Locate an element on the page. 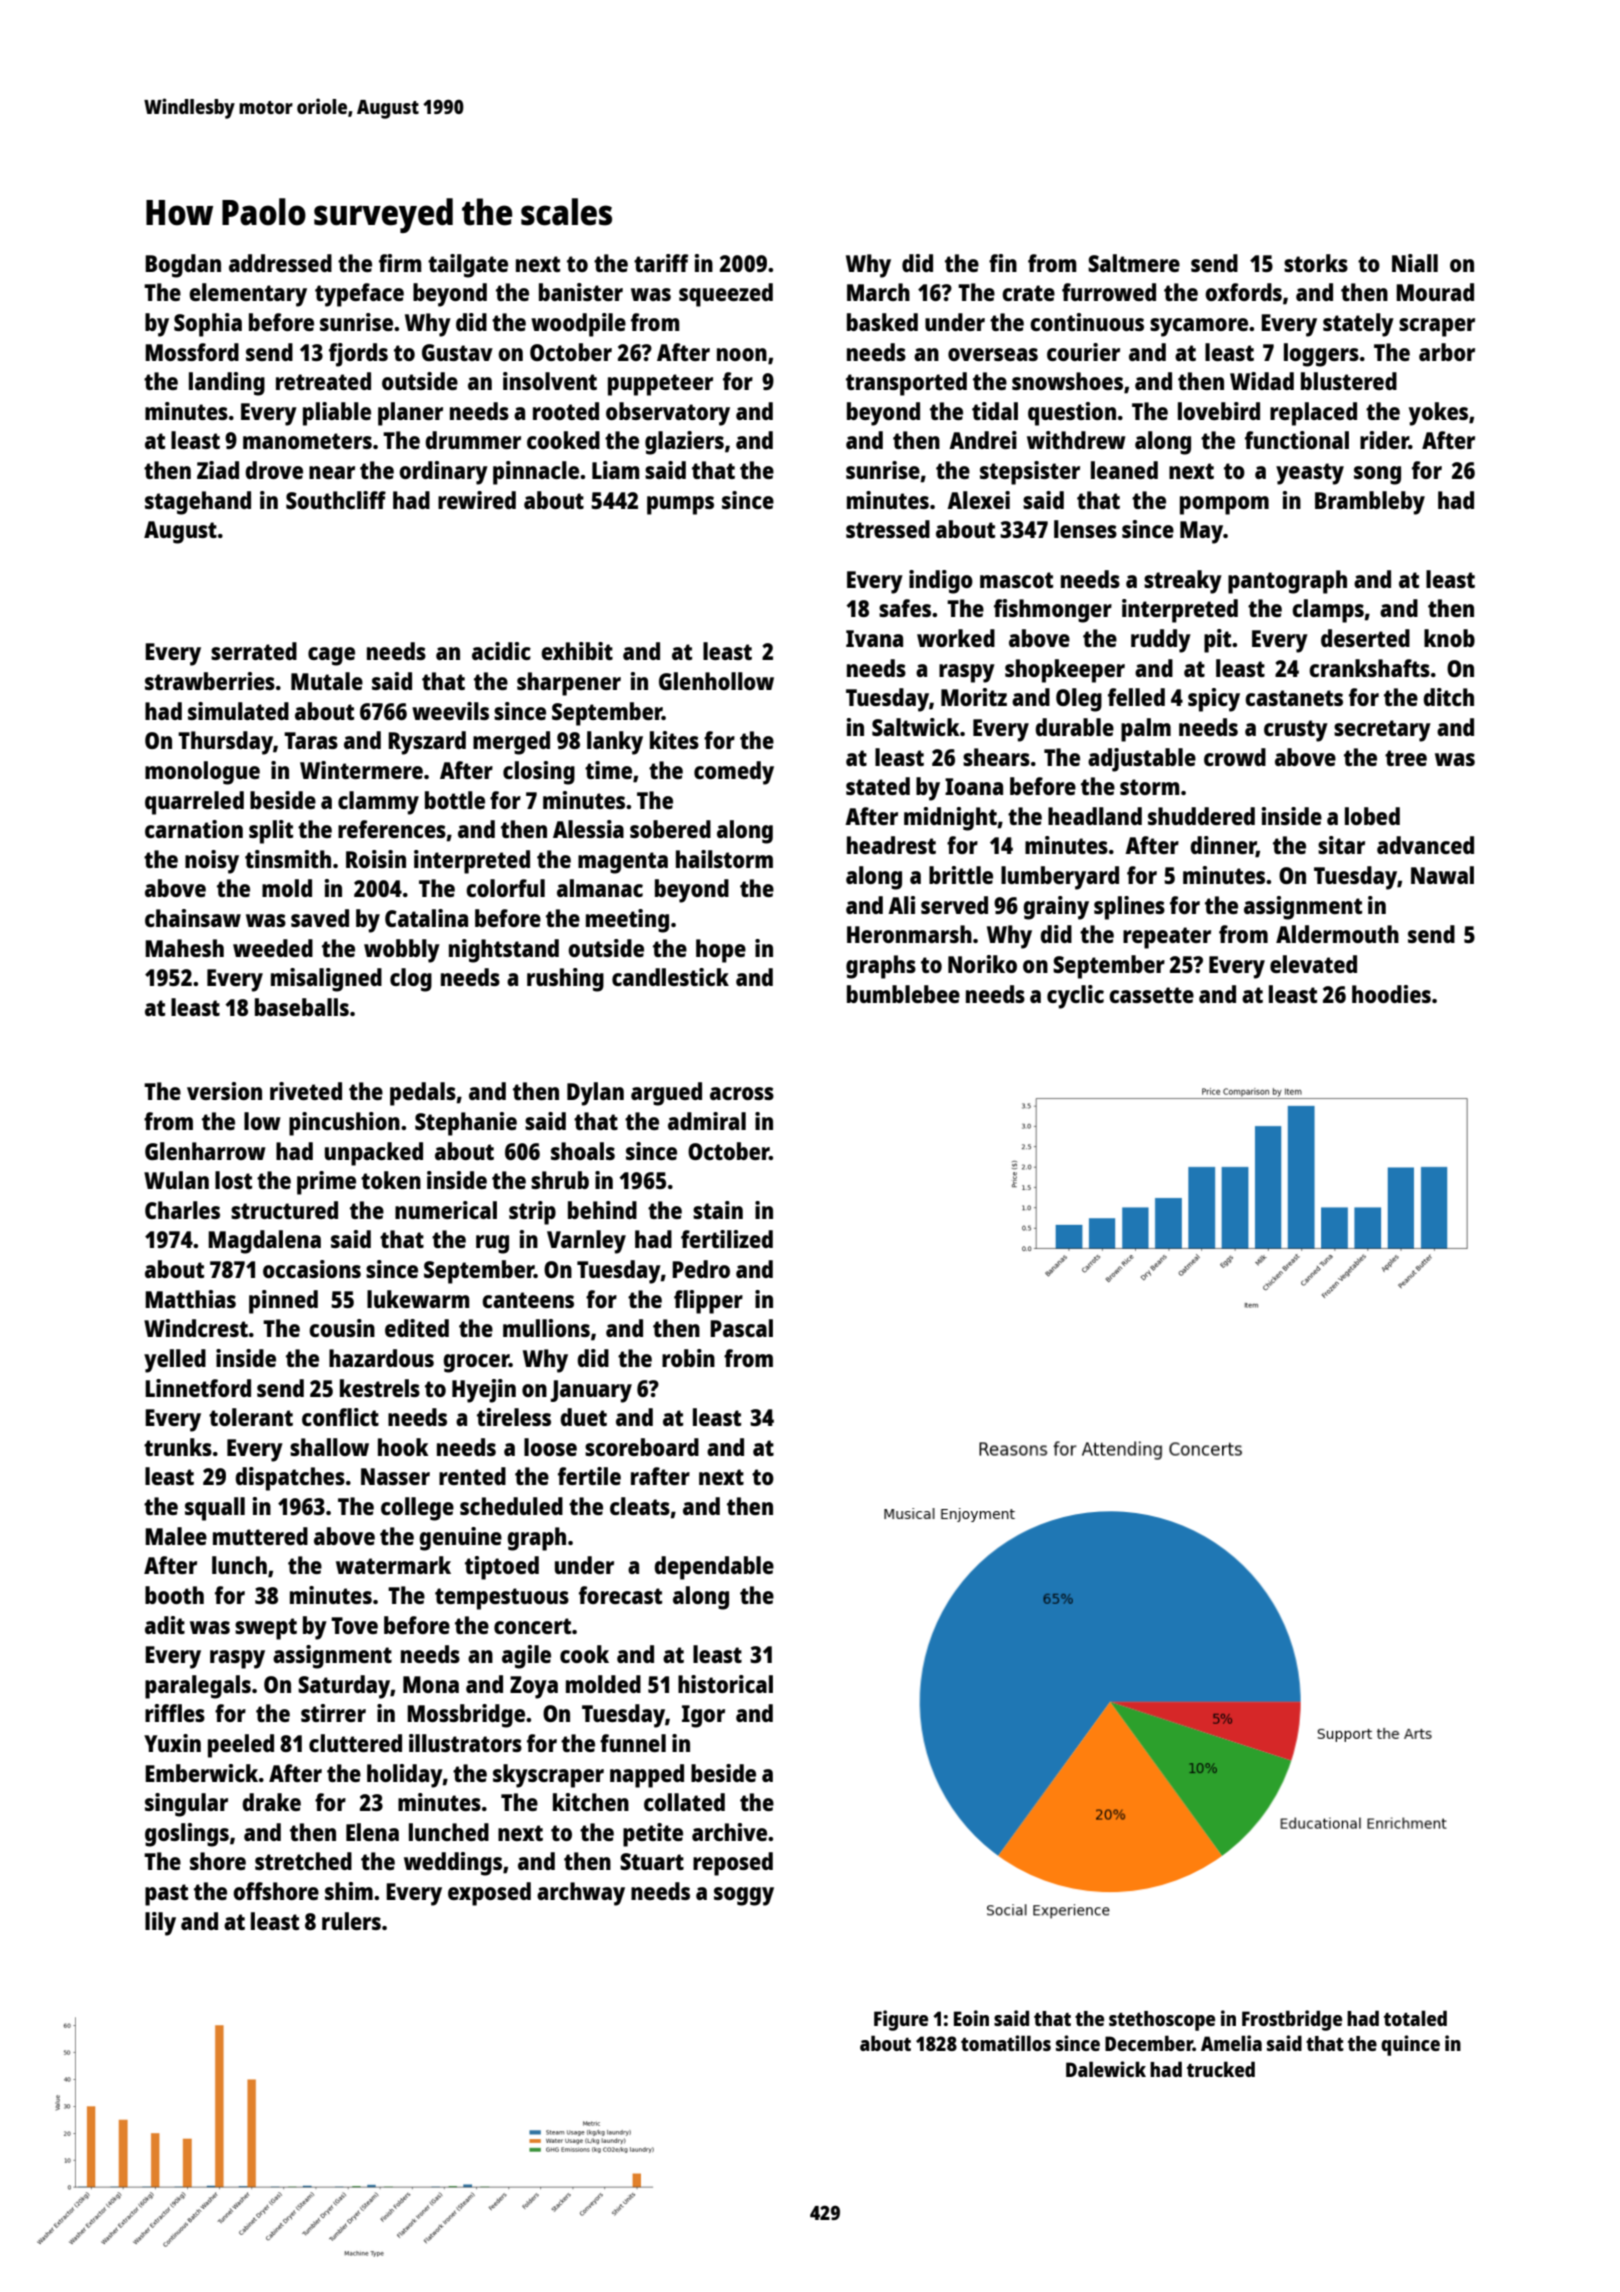 The width and height of the image is (1620, 2292). Glenhollow is located at coordinates (716, 681).
